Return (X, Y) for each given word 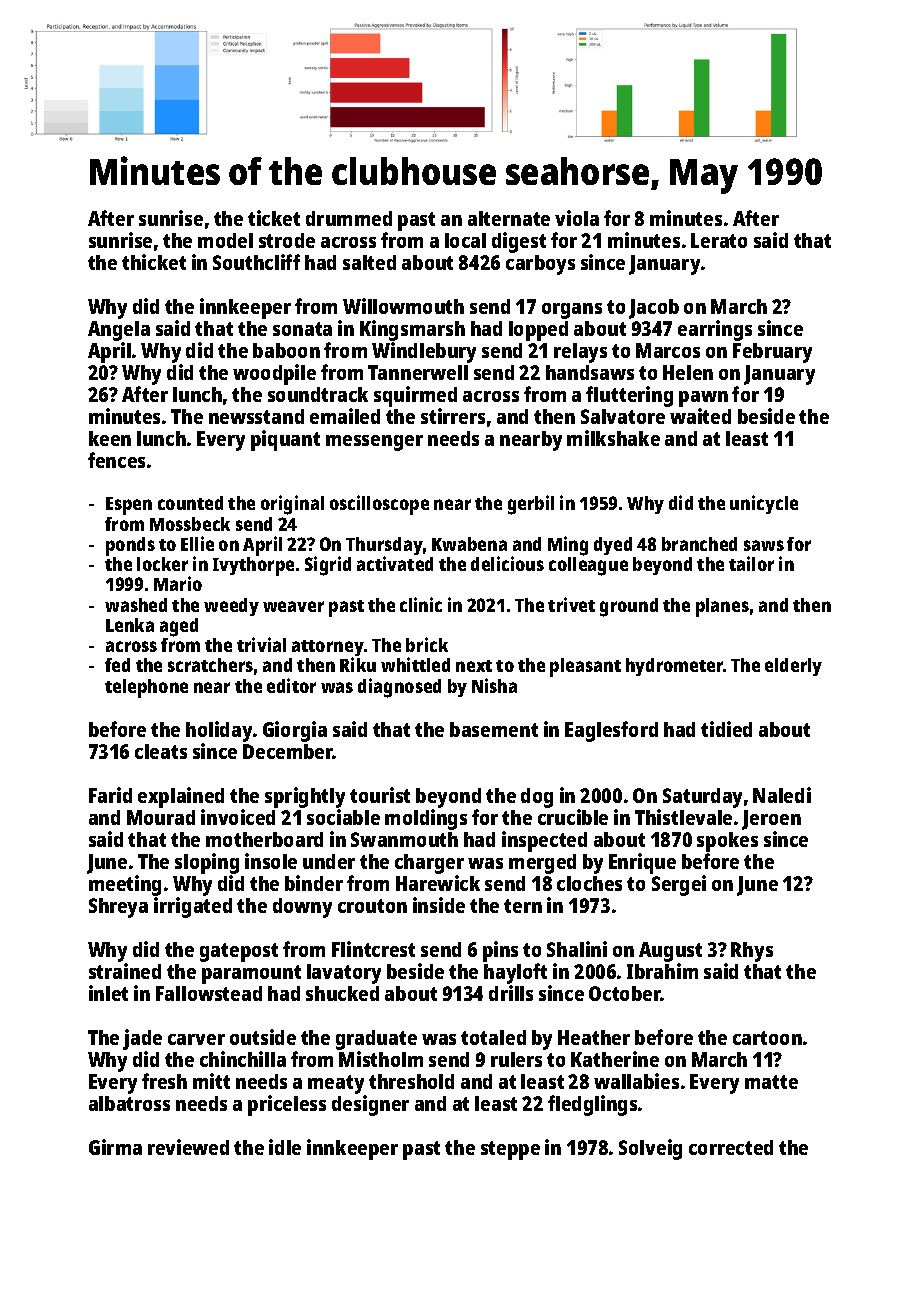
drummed (349, 218)
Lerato (719, 240)
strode (287, 240)
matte (771, 1082)
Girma (115, 1147)
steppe (510, 1150)
